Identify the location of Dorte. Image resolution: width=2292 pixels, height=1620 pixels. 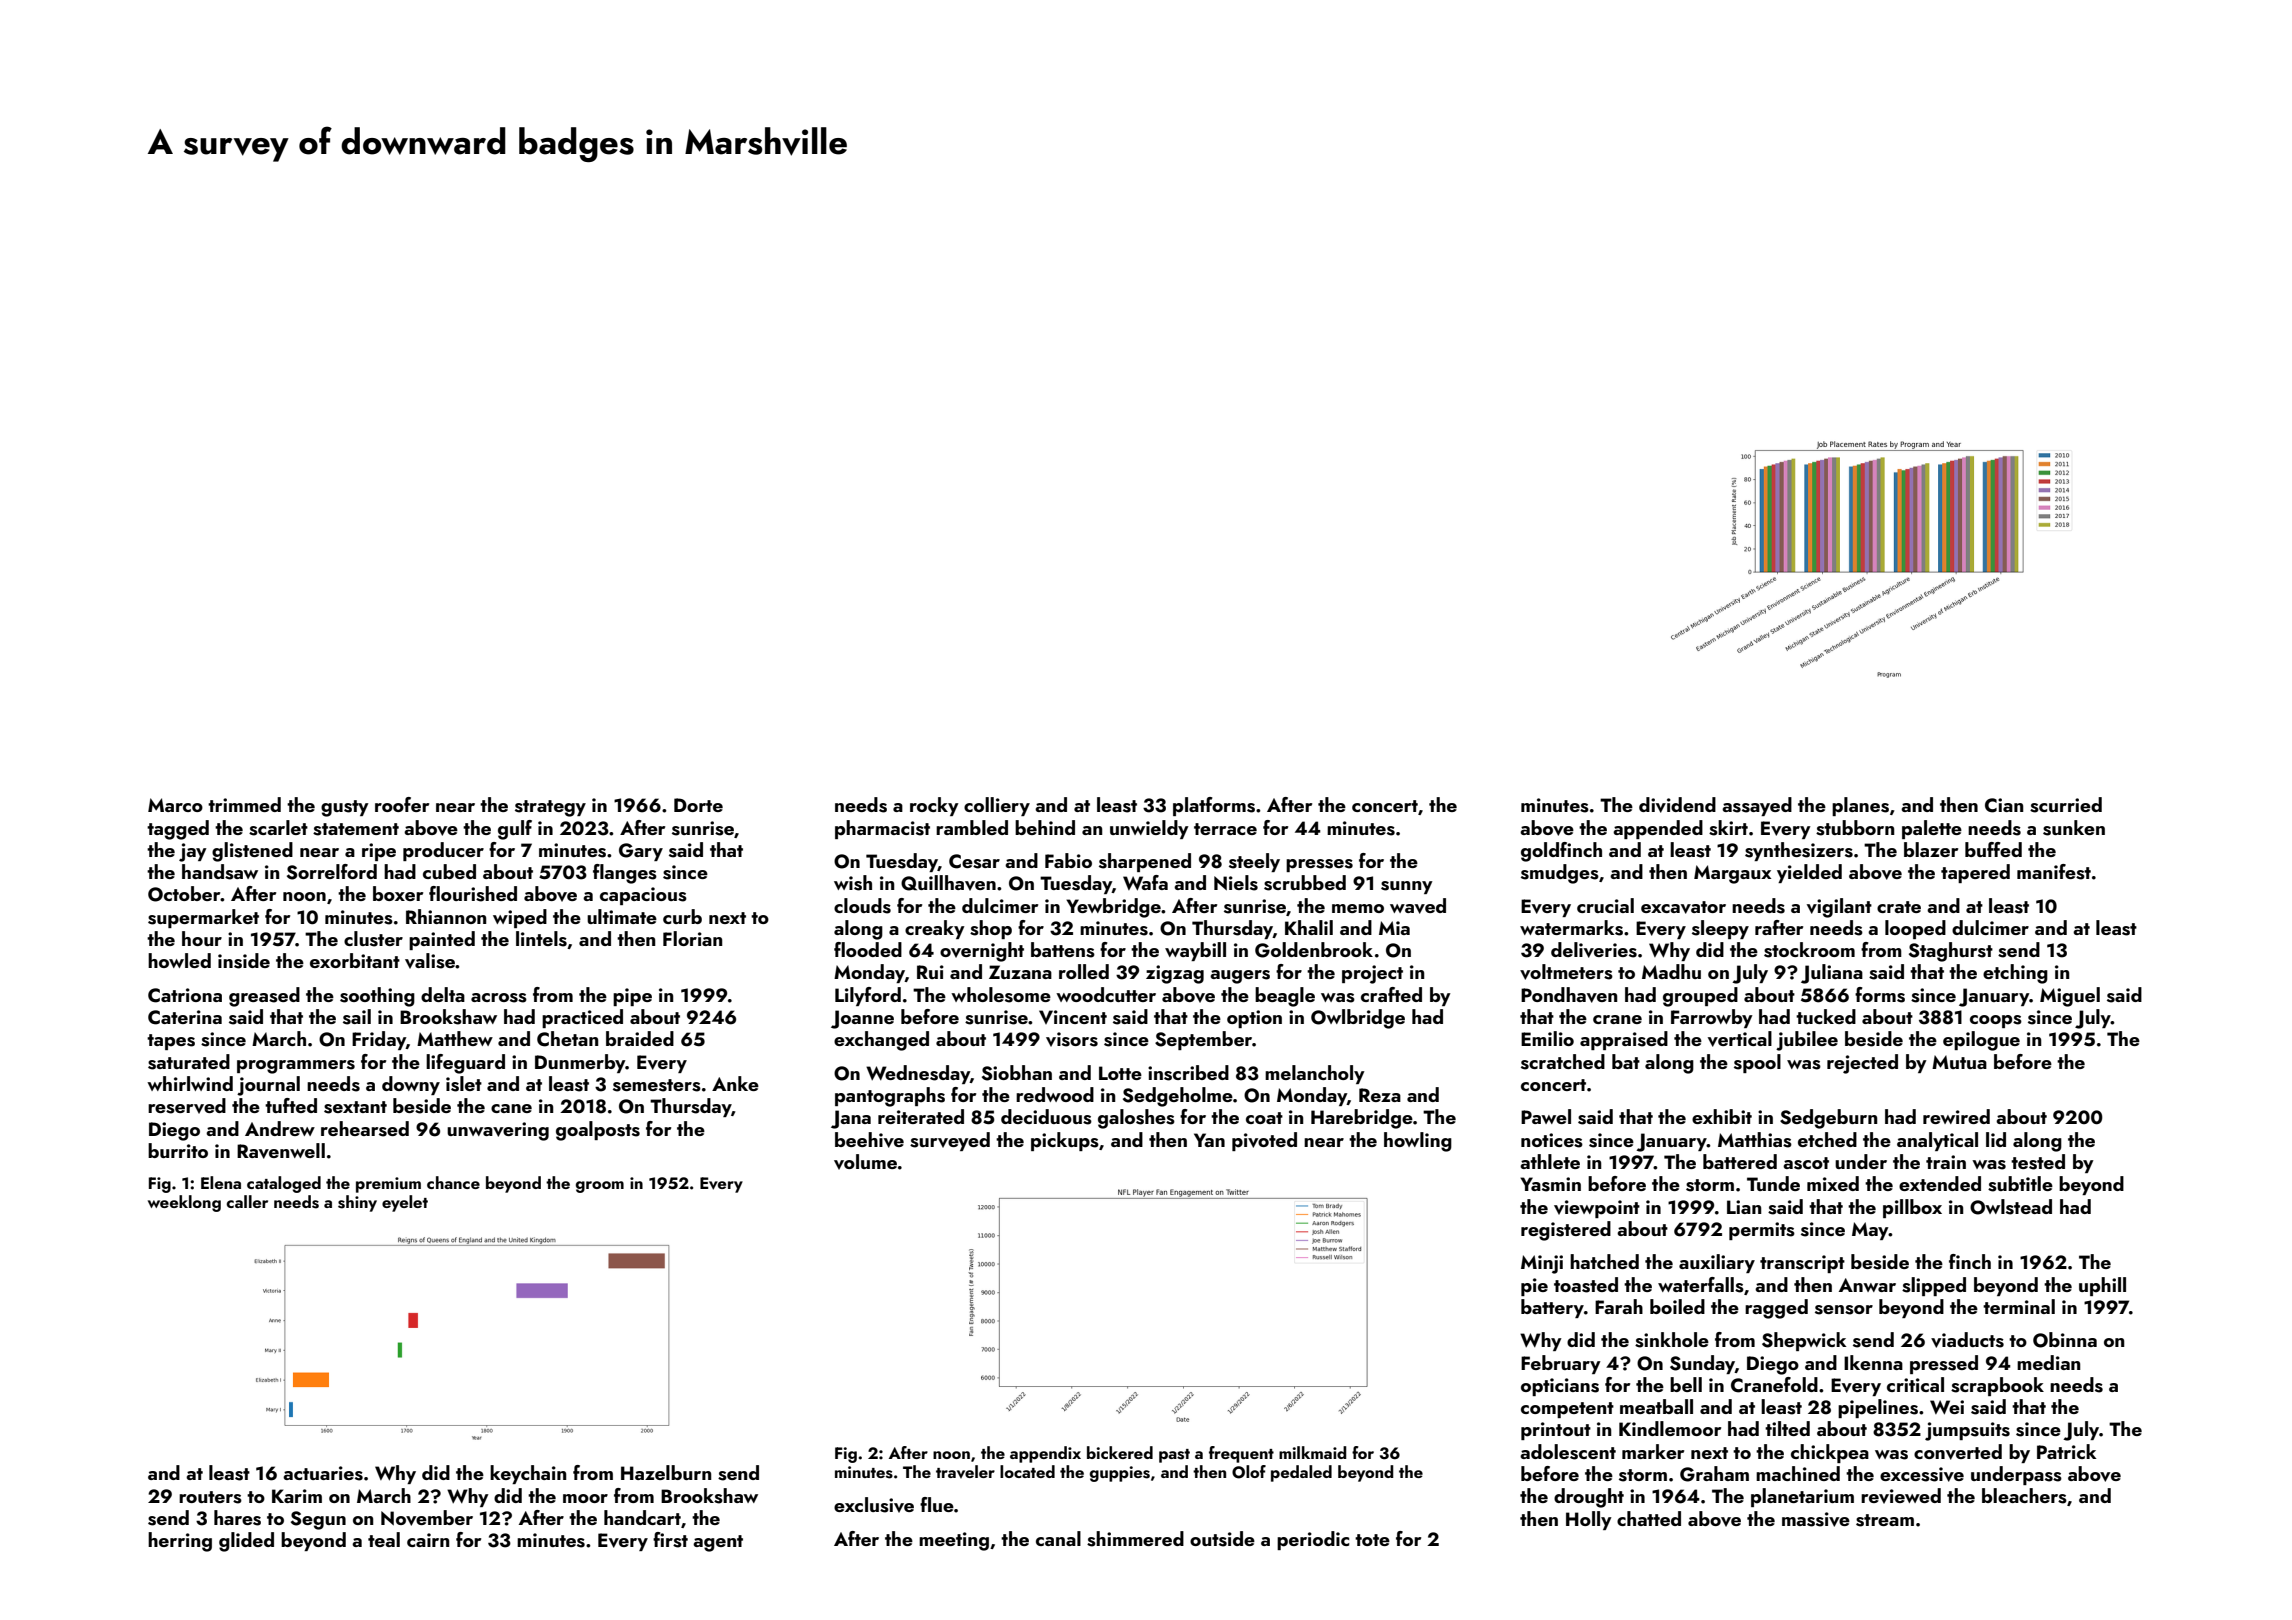
(698, 805).
